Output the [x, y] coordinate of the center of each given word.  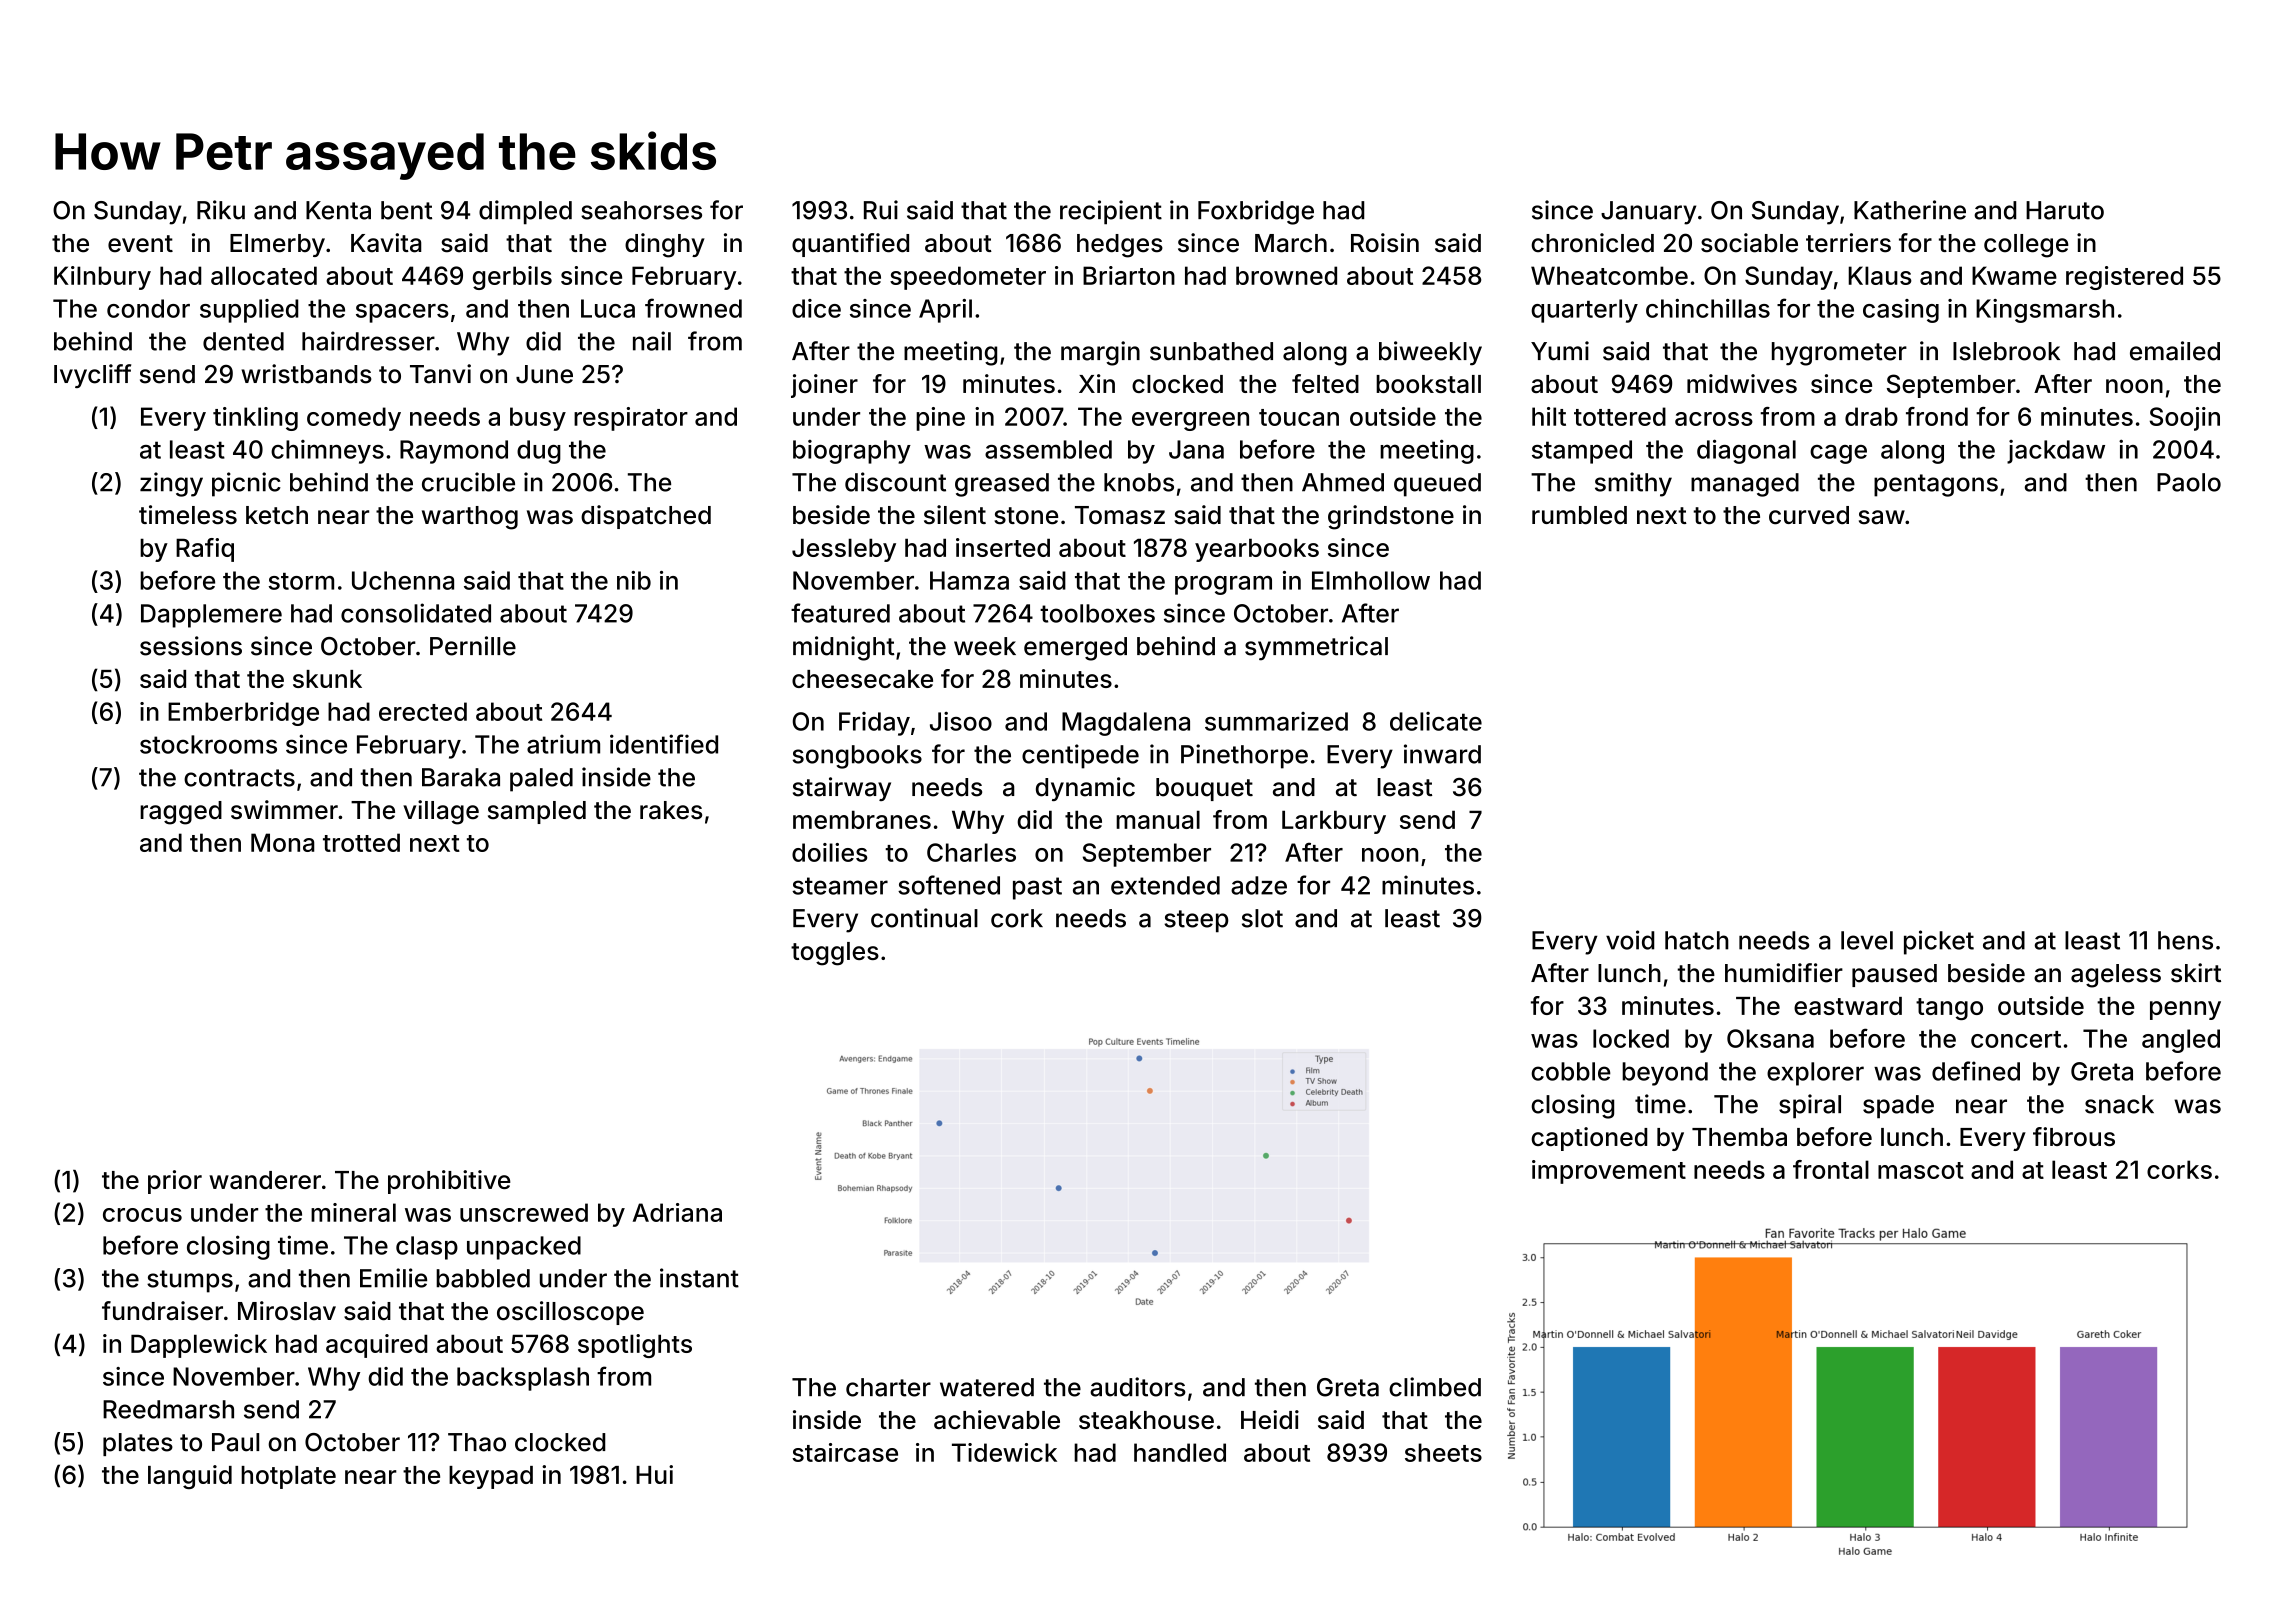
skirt [2196, 973]
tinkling [255, 419]
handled [1180, 1452]
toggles [835, 954]
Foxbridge [1256, 212]
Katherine [1910, 210]
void [1630, 940]
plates [138, 1444]
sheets [1443, 1452]
